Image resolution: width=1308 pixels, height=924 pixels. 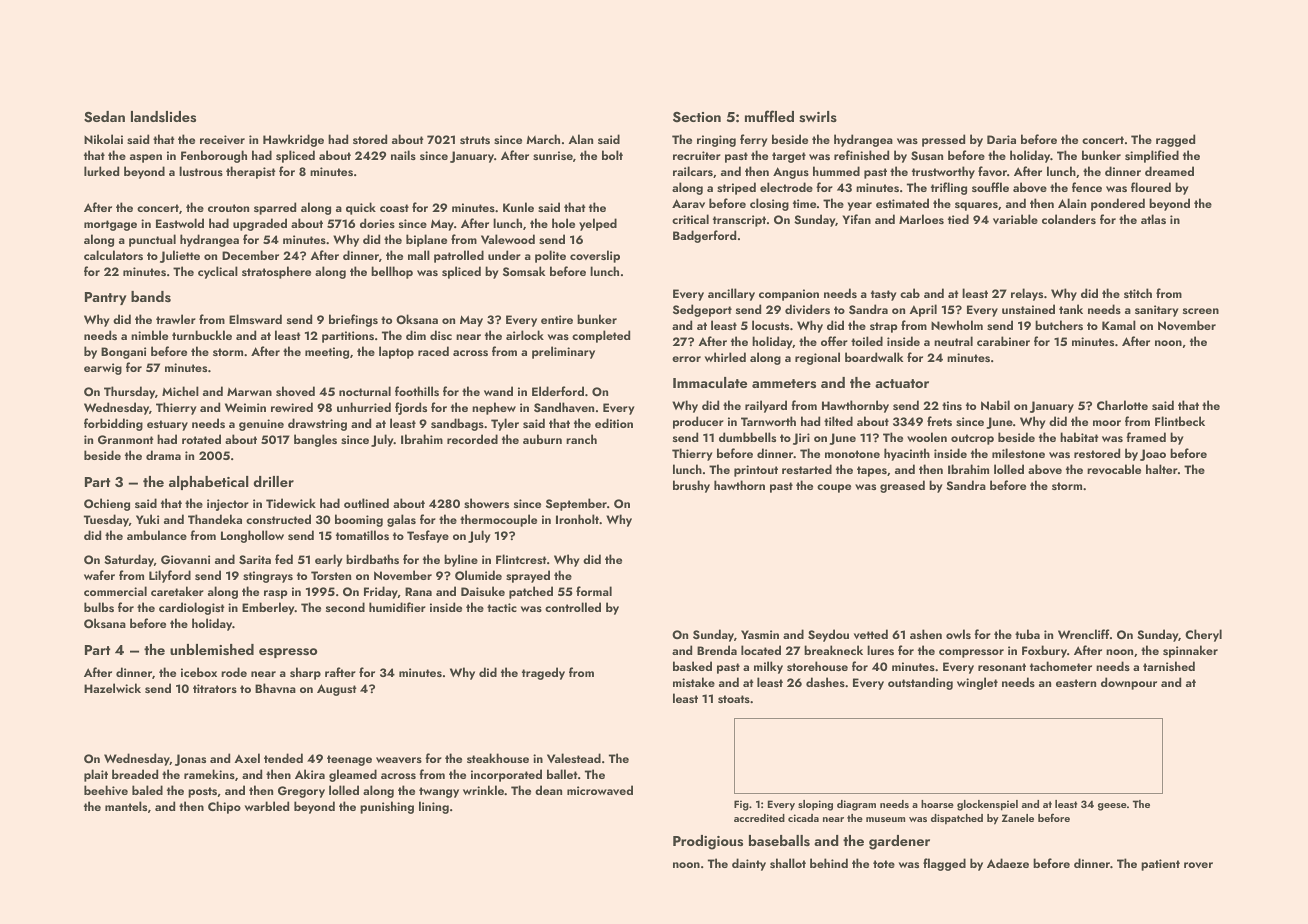 I want to click on dainty, so click(x=749, y=864).
